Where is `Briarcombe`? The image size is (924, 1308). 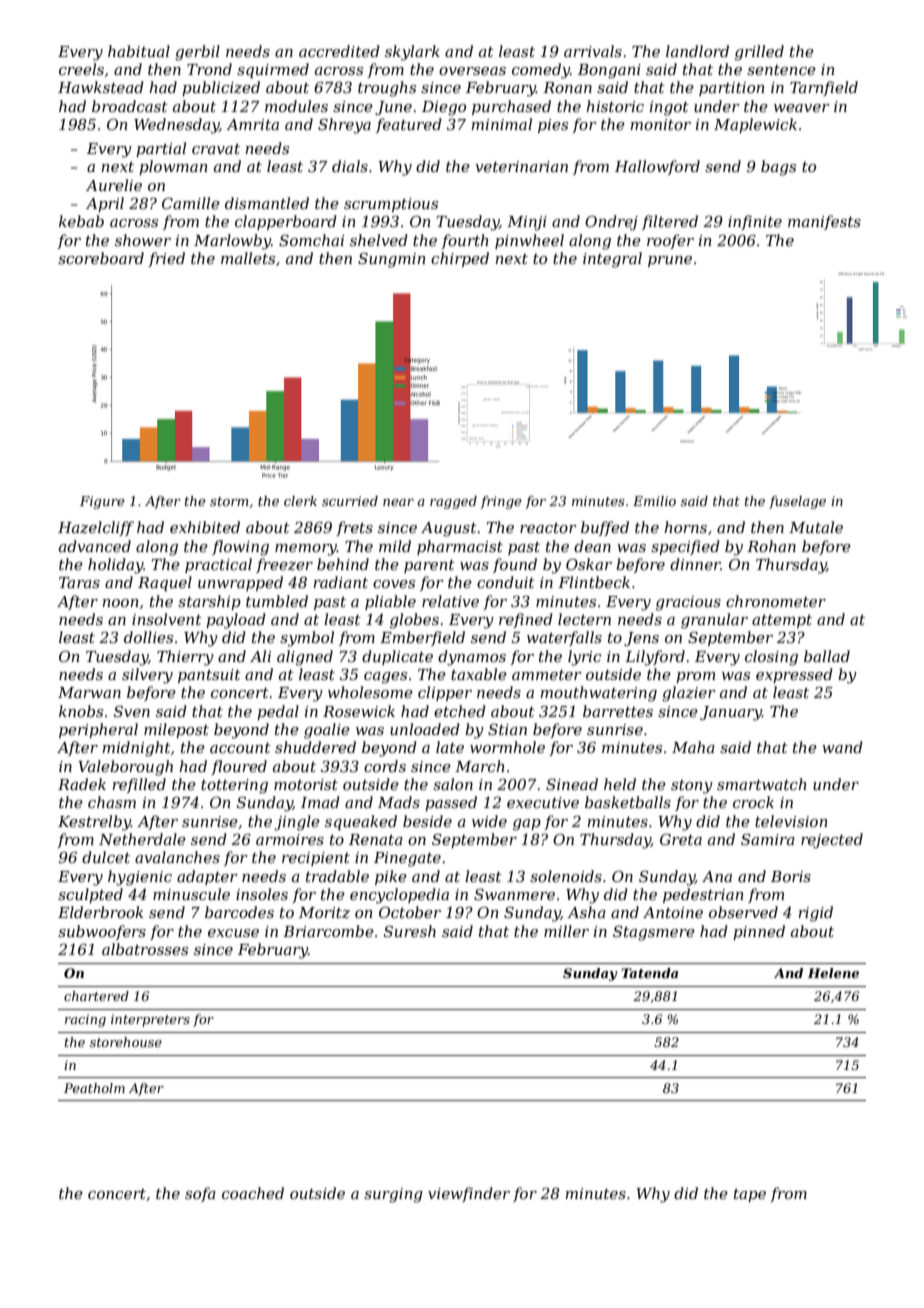 Briarcombe is located at coordinates (328, 931).
